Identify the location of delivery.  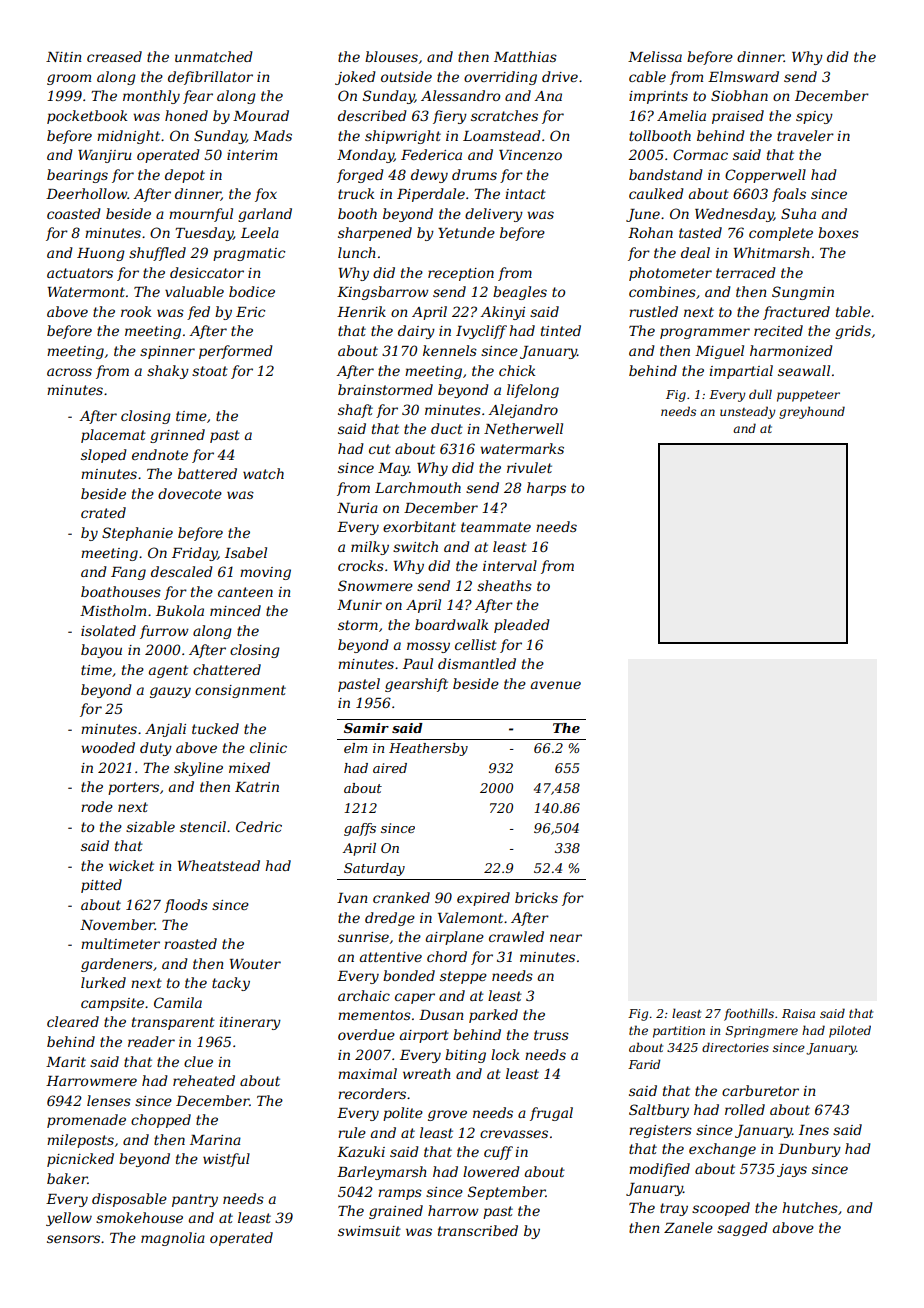
(494, 215).
